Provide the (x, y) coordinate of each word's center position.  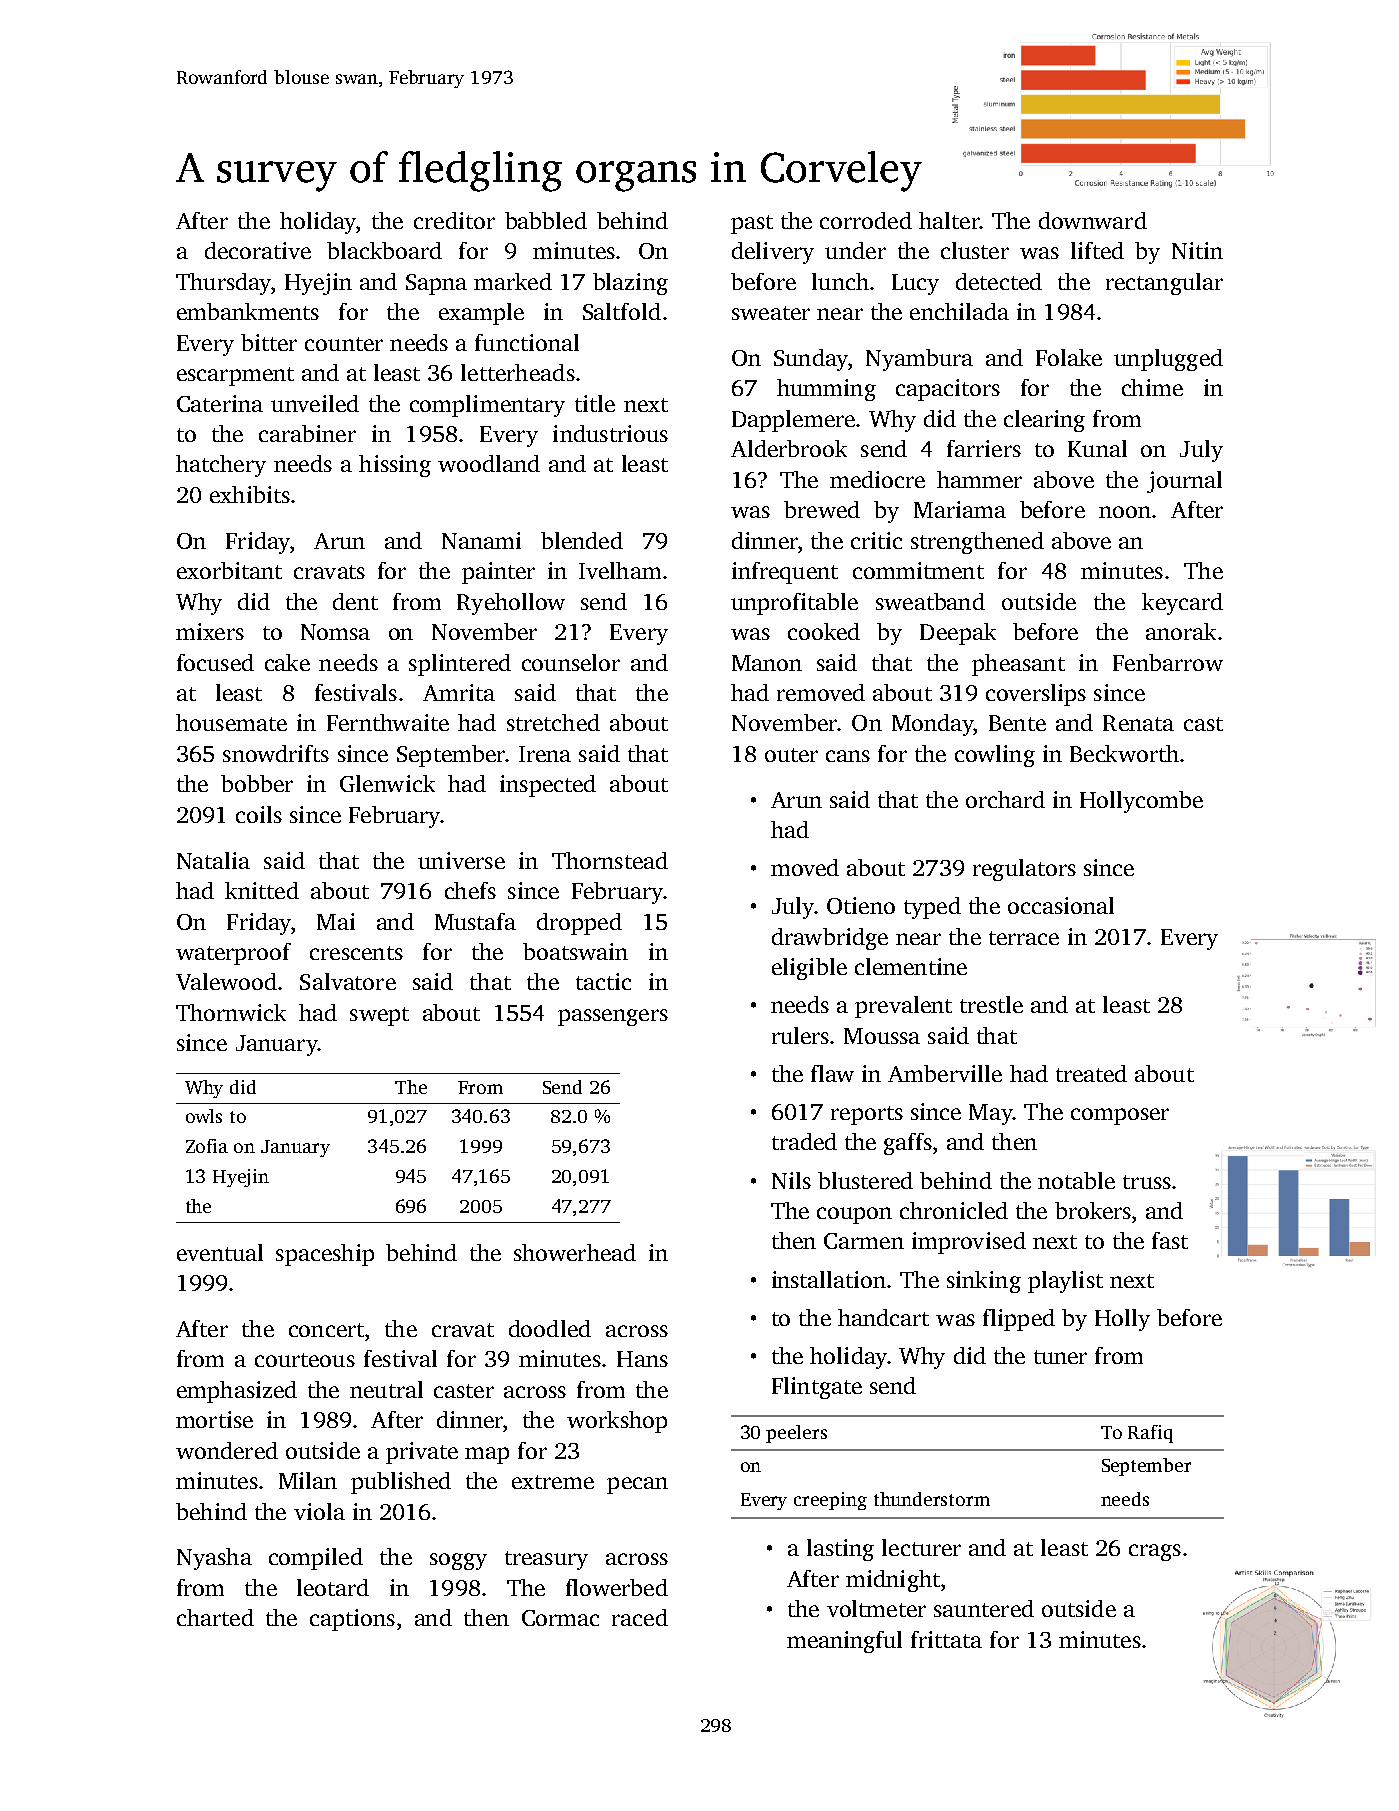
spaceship (325, 1255)
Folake (1069, 357)
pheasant (1018, 665)
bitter (269, 342)
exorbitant (229, 570)
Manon (767, 663)
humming (826, 390)
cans (848, 756)
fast (1170, 1240)
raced (640, 1617)
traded (804, 1141)
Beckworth (1124, 753)
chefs (470, 890)
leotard (333, 1587)
